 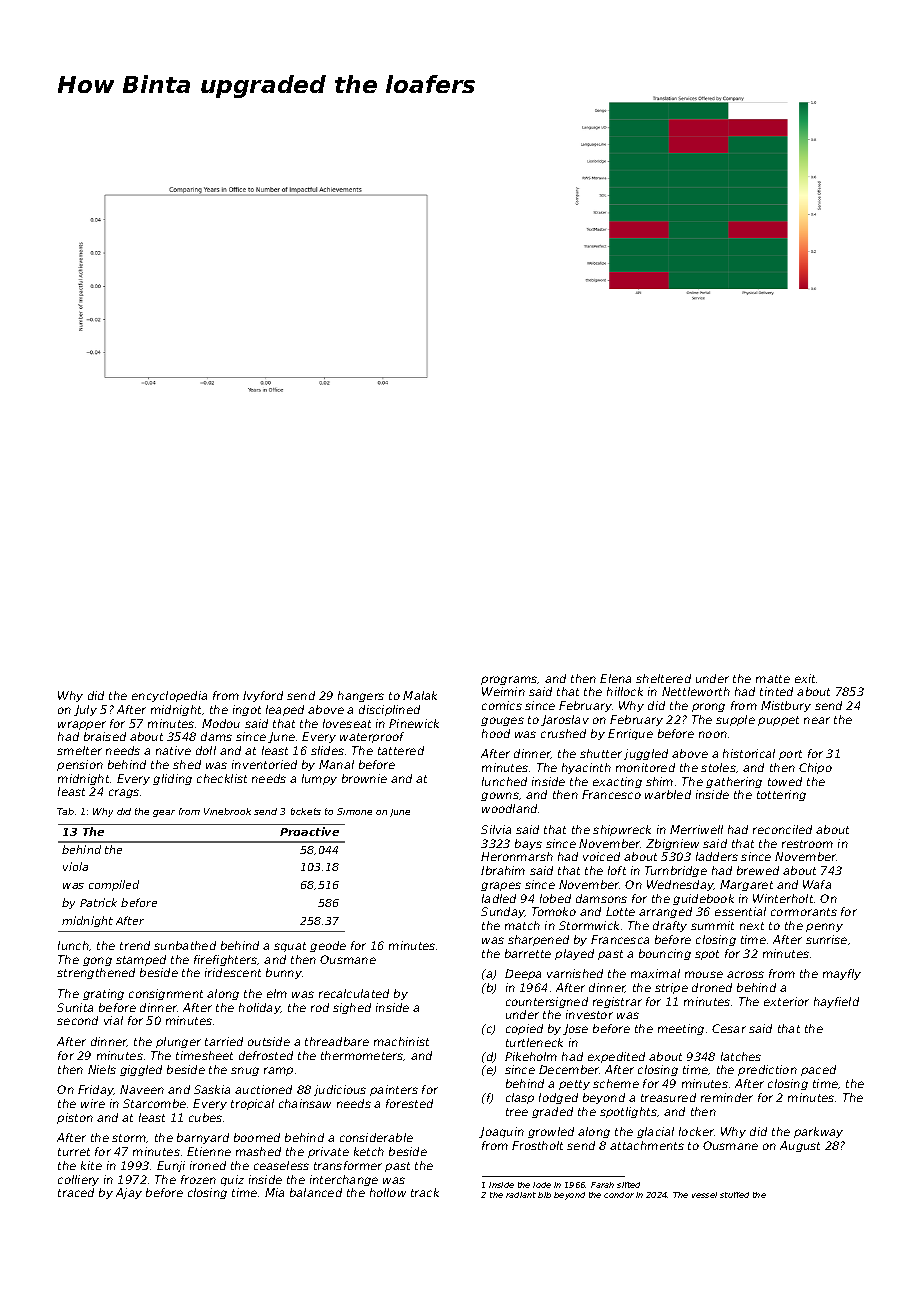 What do you see at coordinates (164, 813) in the screenshot?
I see `gear` at bounding box center [164, 813].
